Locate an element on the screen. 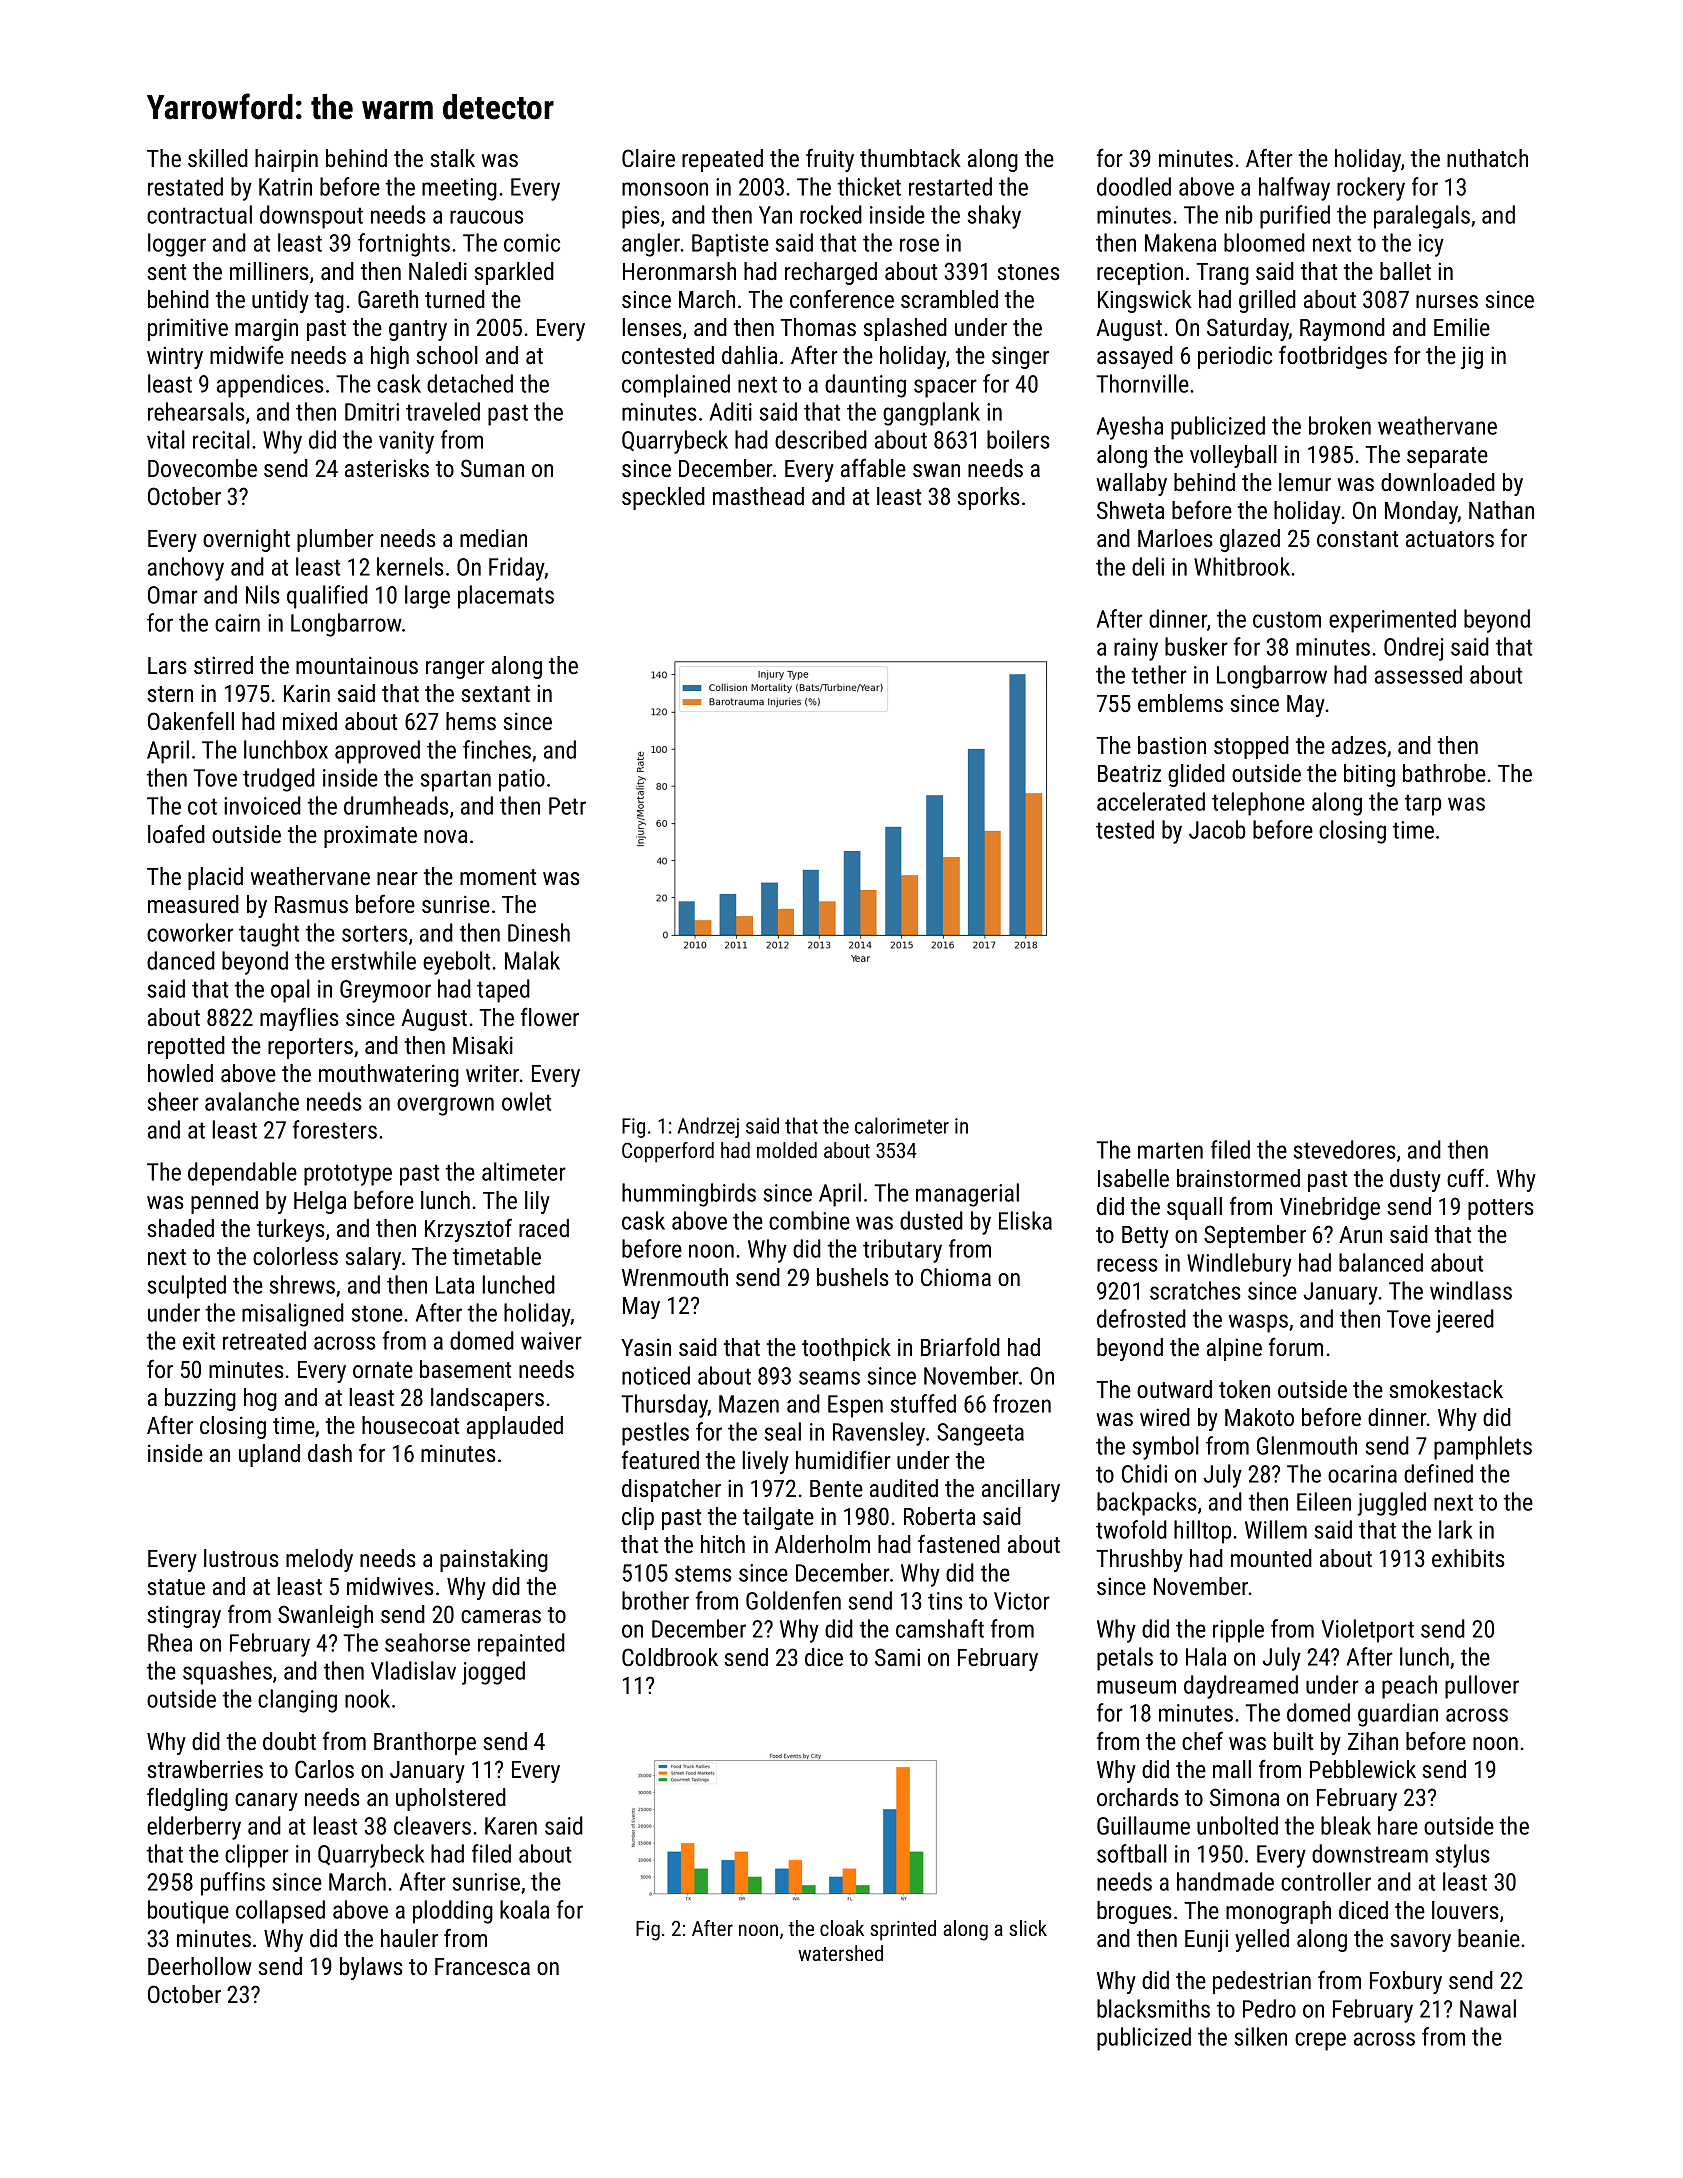 This screenshot has height=2178, width=1683. museum is located at coordinates (1136, 1687).
